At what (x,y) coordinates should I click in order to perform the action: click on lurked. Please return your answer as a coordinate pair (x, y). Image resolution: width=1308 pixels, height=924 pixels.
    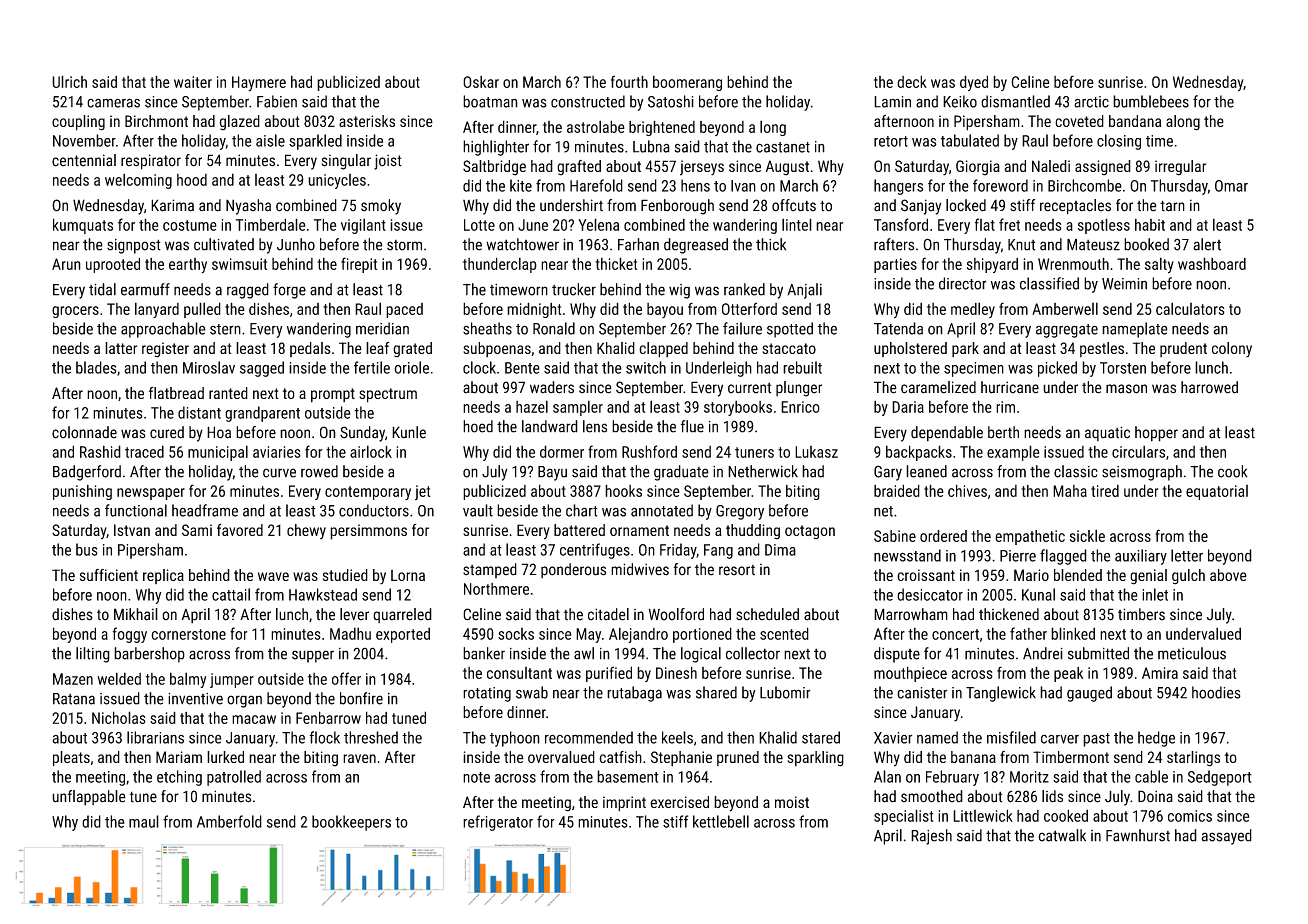
    Looking at the image, I should click on (225, 757).
